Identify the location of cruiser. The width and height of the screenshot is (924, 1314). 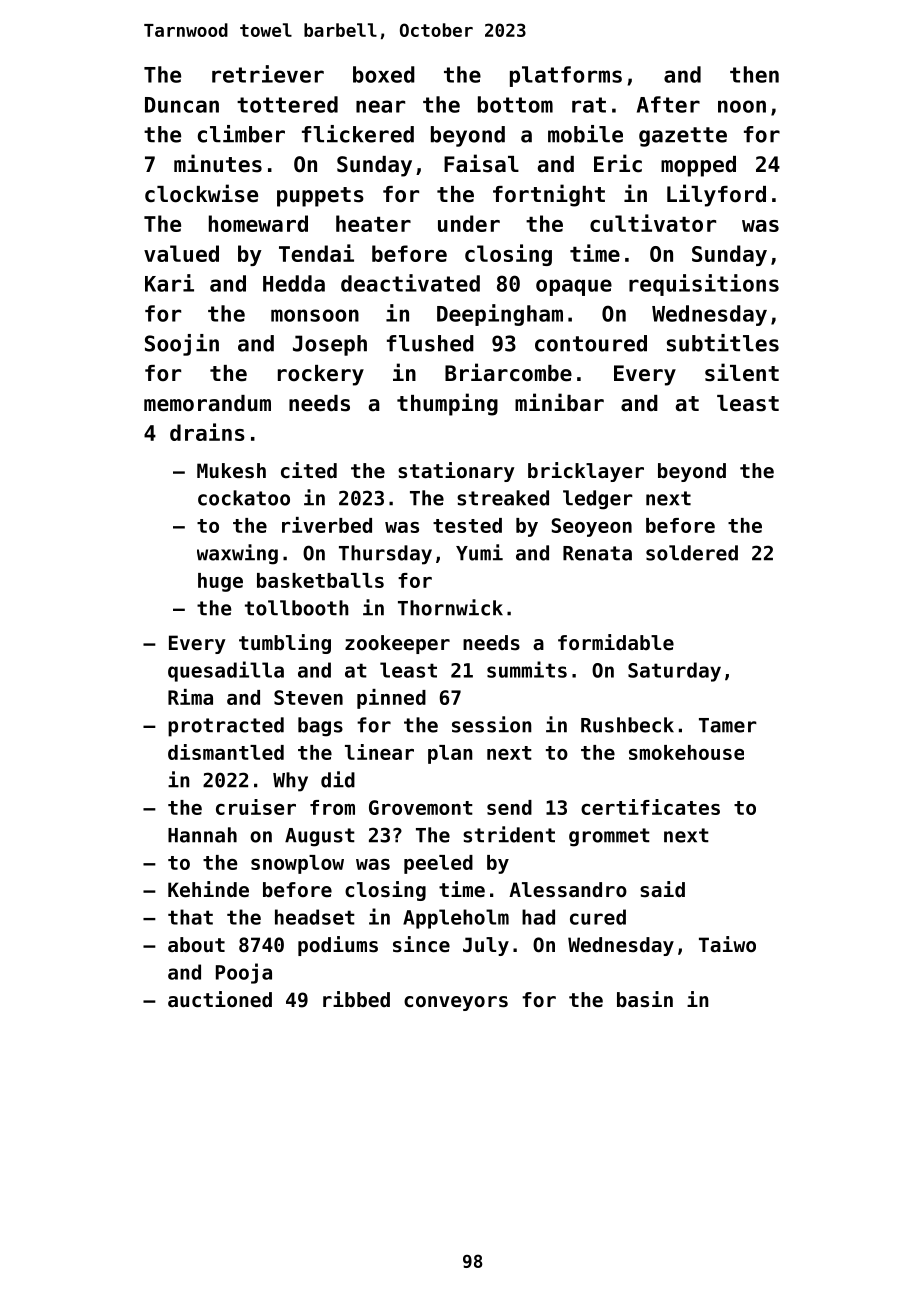
(256, 807).
